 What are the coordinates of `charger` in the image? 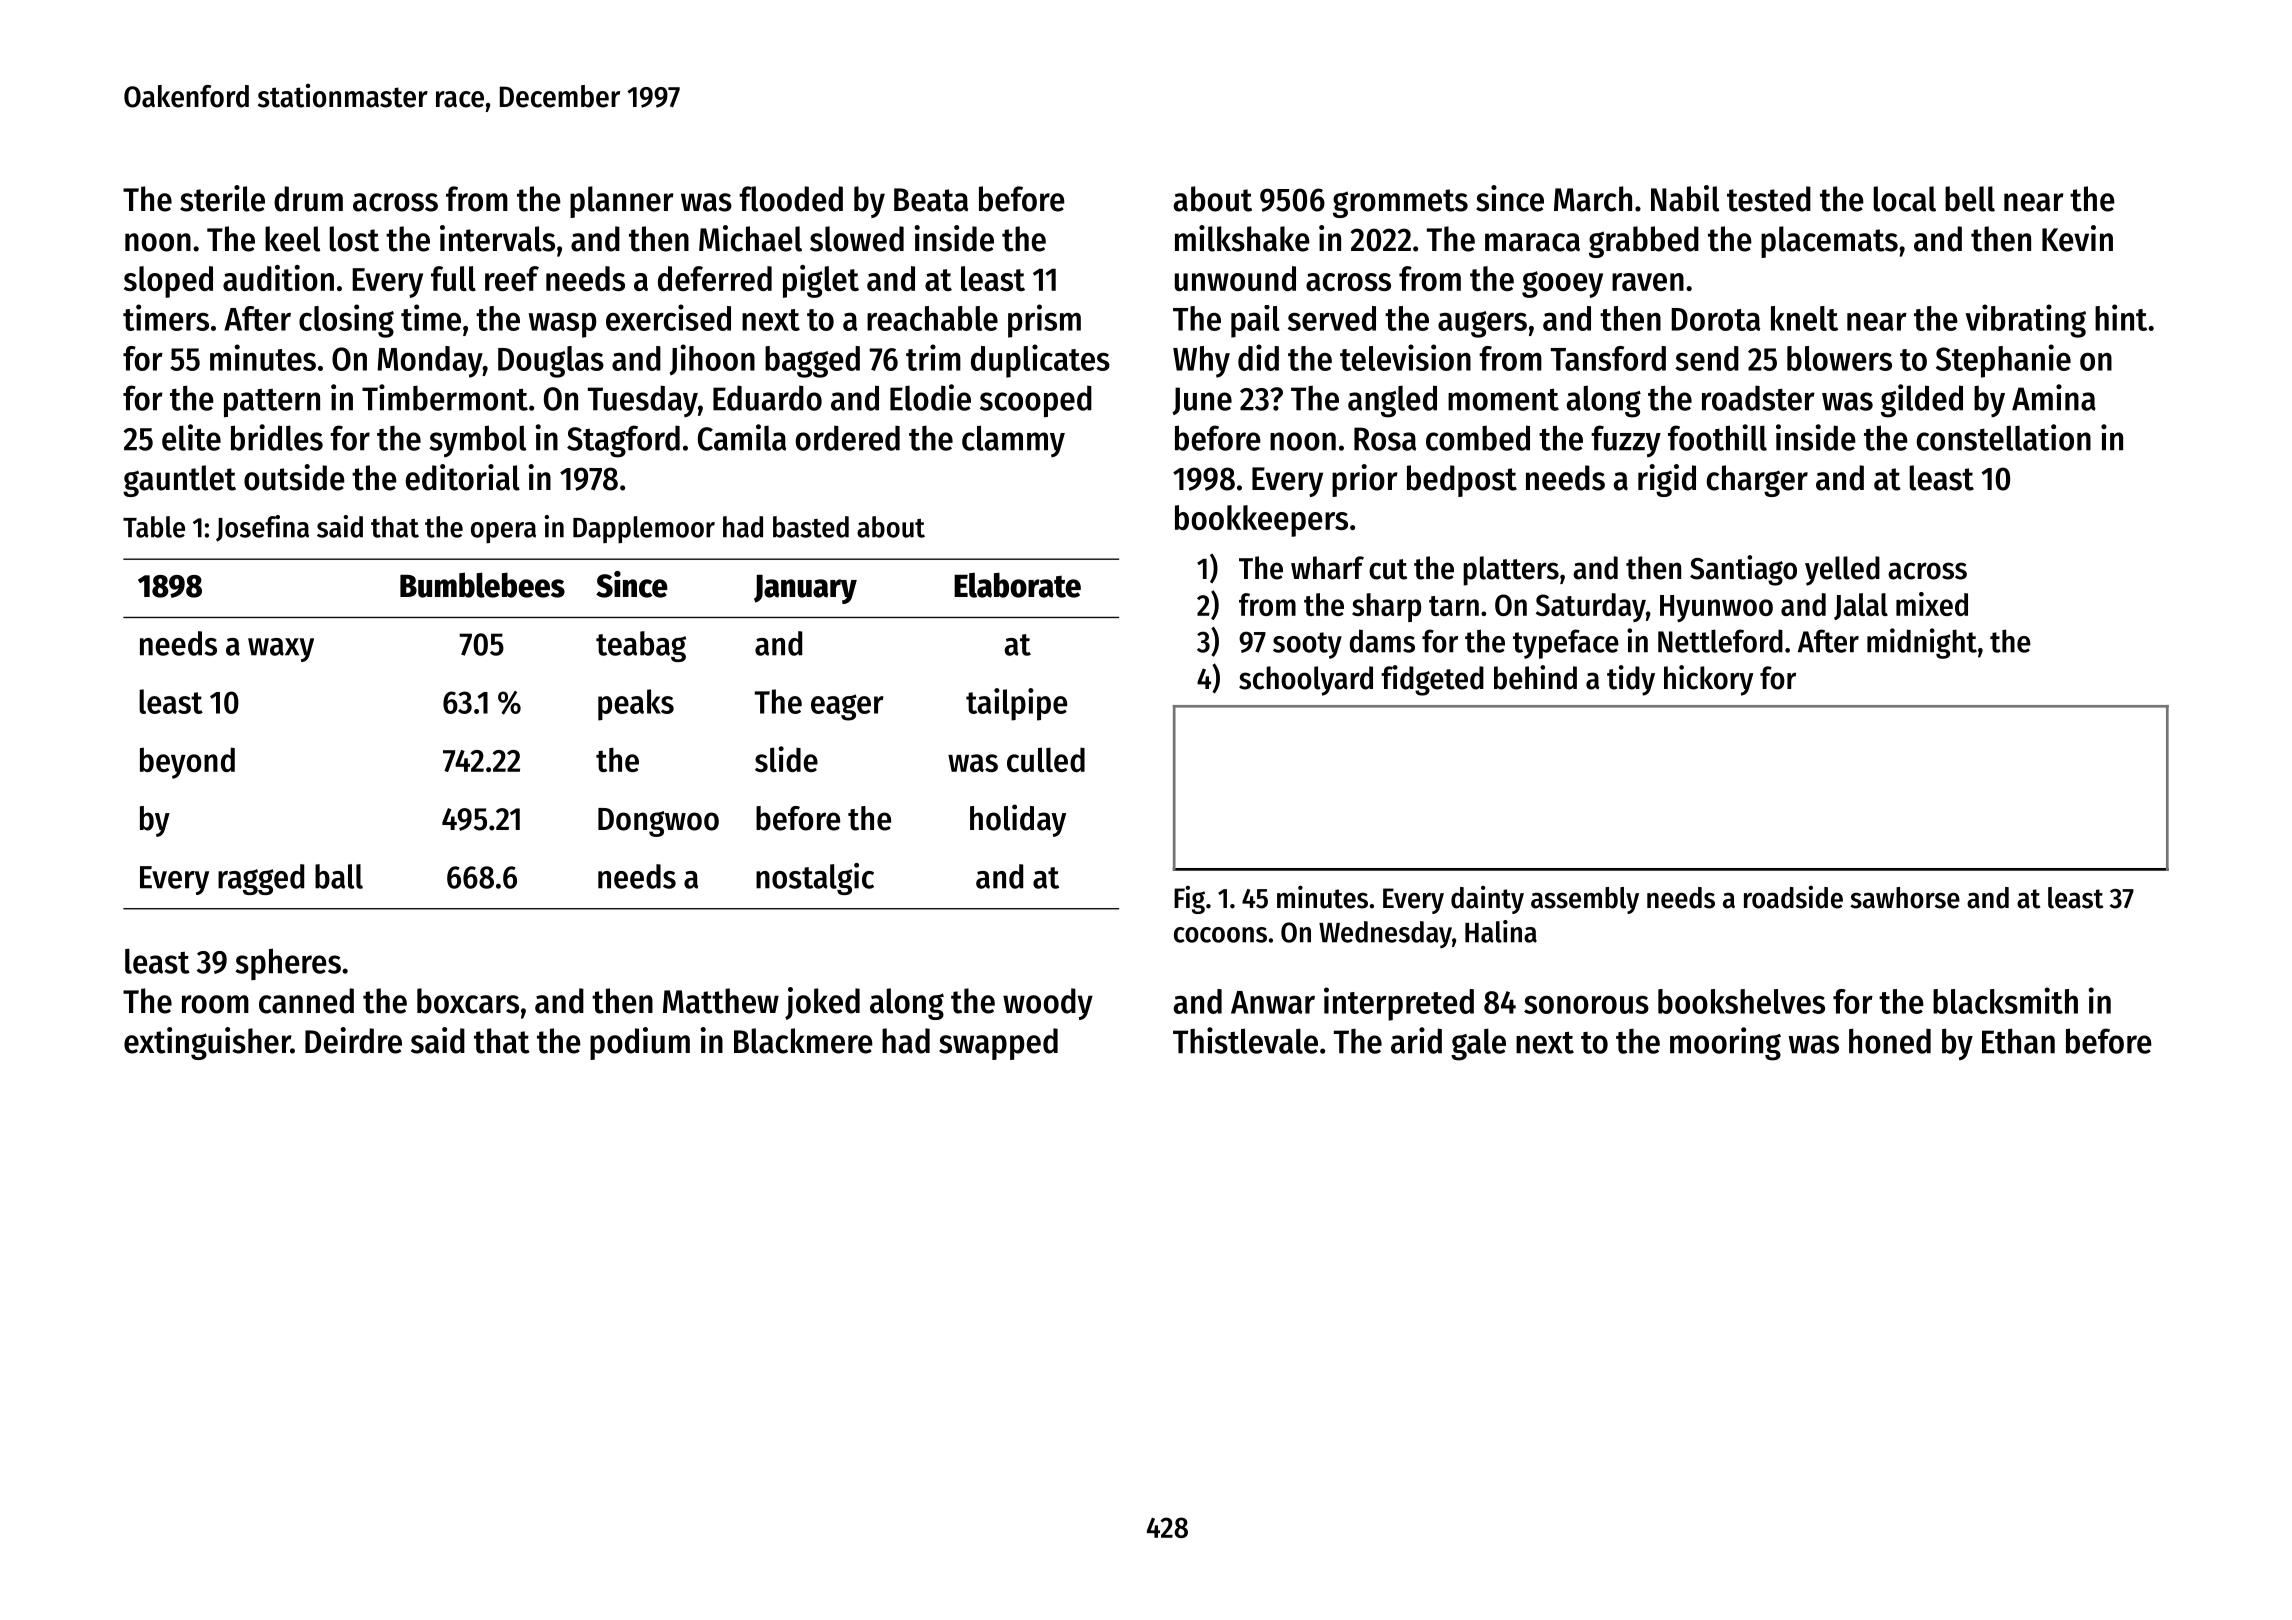 It's located at (1757, 481).
